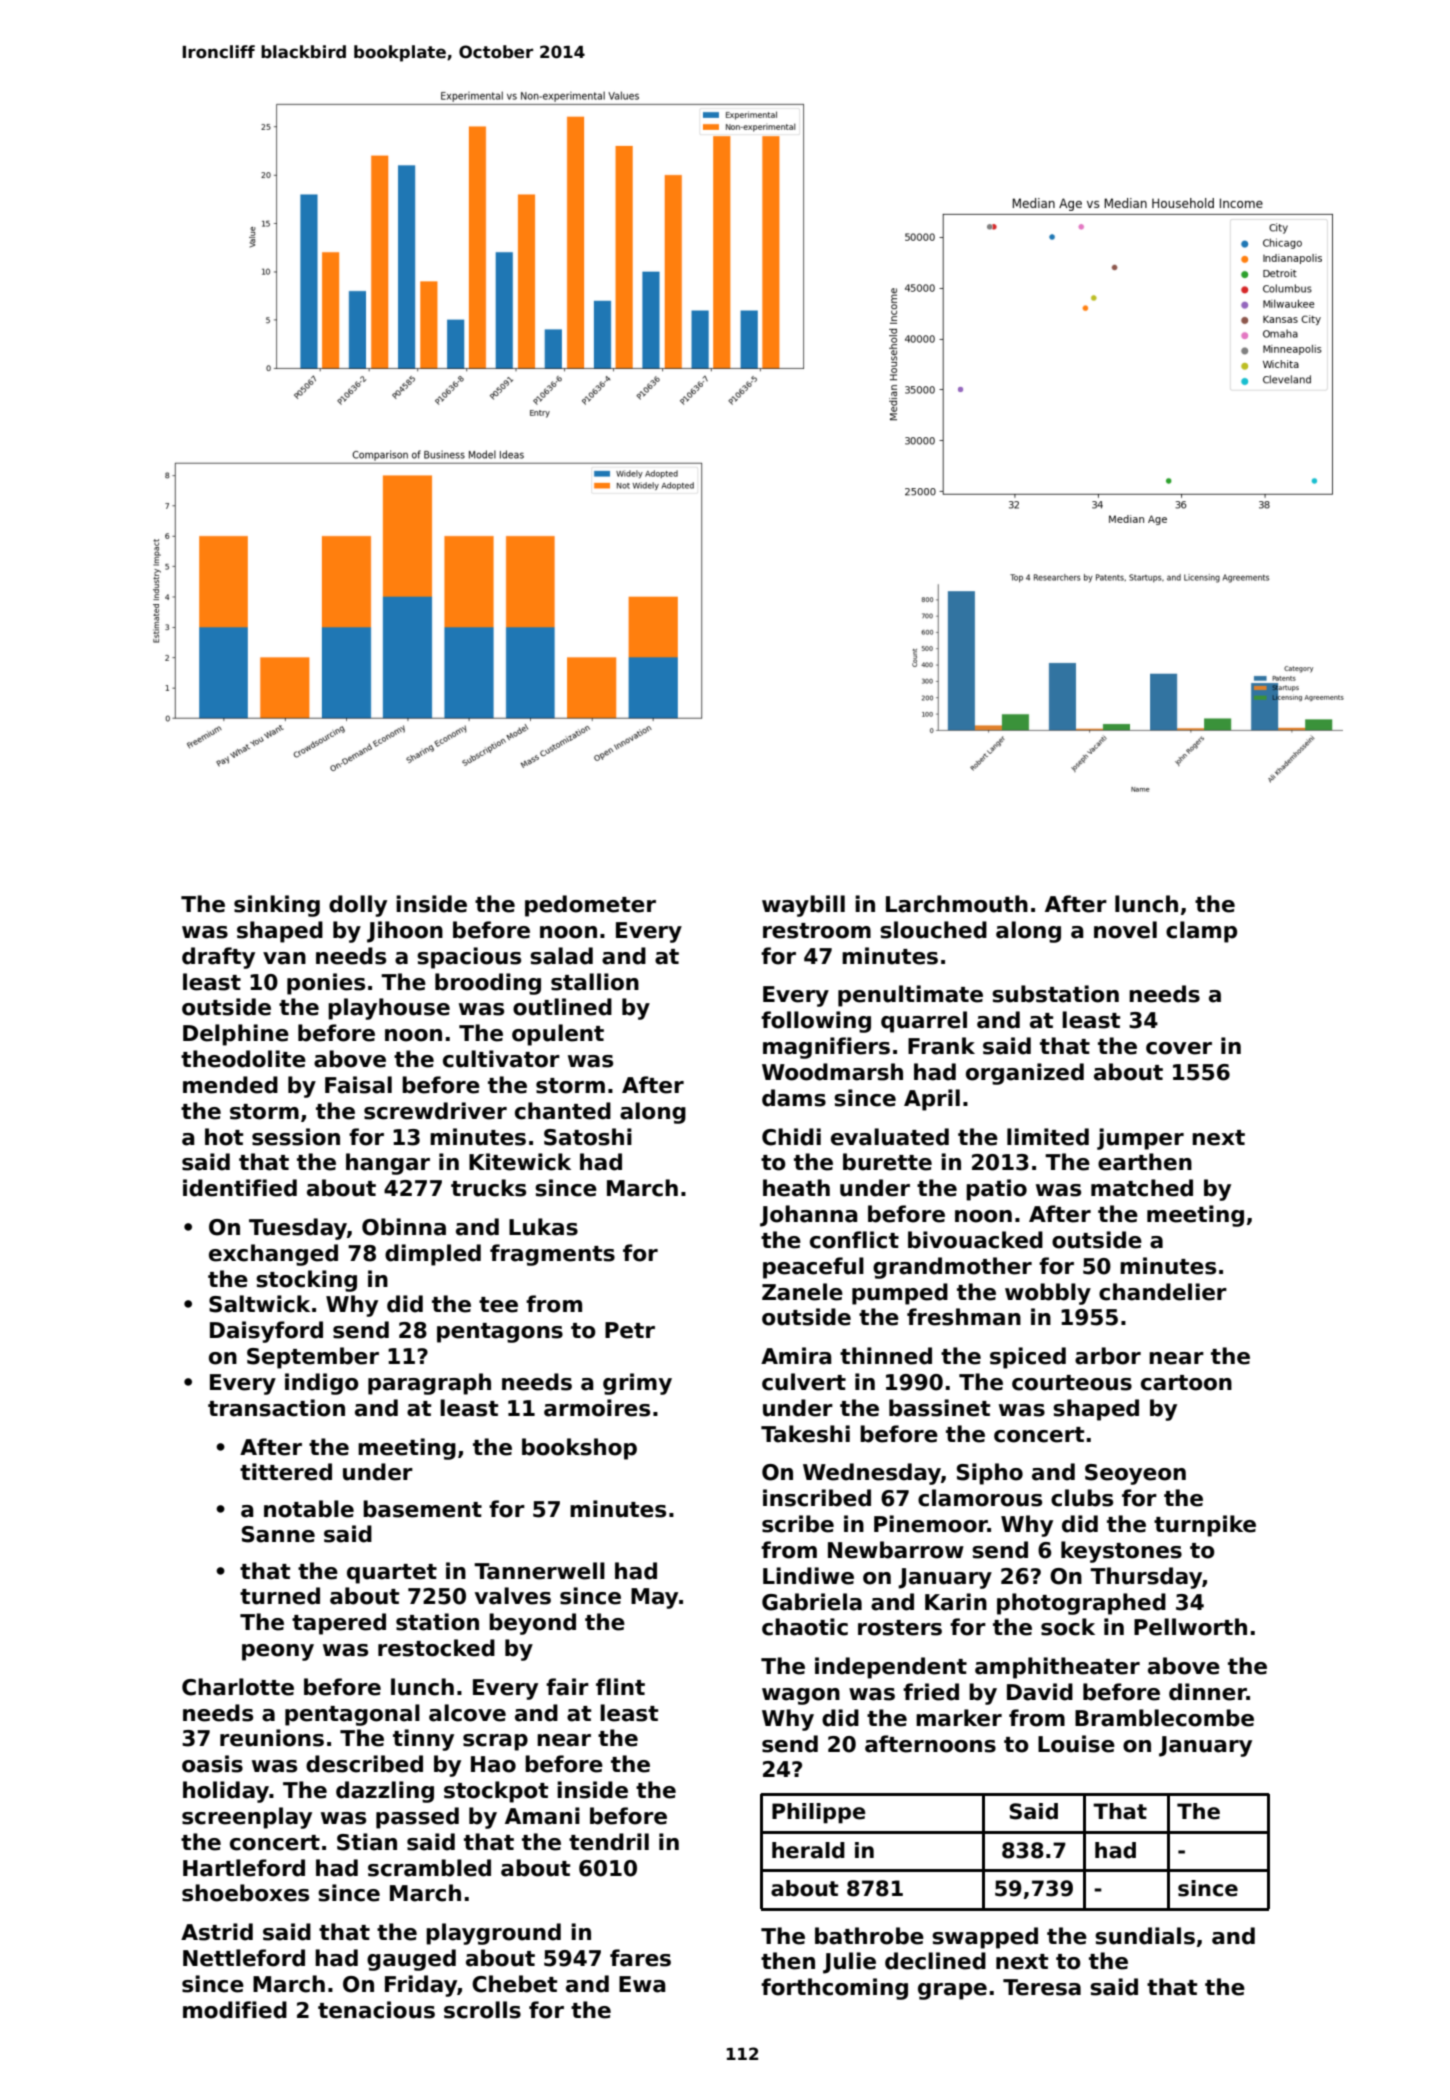 This screenshot has width=1450, height=2100. What do you see at coordinates (1201, 932) in the screenshot?
I see `clamp` at bounding box center [1201, 932].
